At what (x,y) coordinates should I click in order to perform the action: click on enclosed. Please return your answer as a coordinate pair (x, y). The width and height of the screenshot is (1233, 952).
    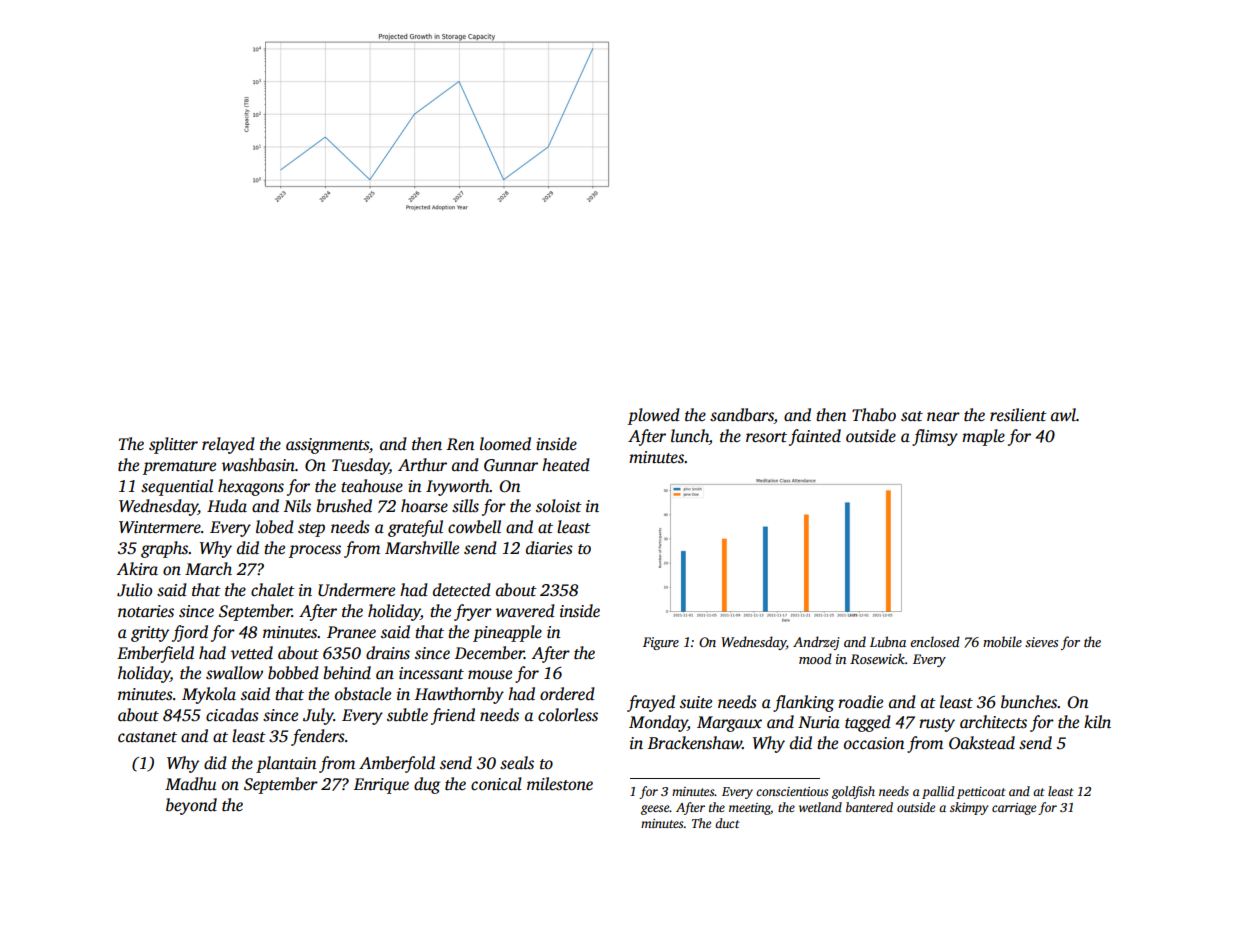
    Looking at the image, I should click on (935, 641).
